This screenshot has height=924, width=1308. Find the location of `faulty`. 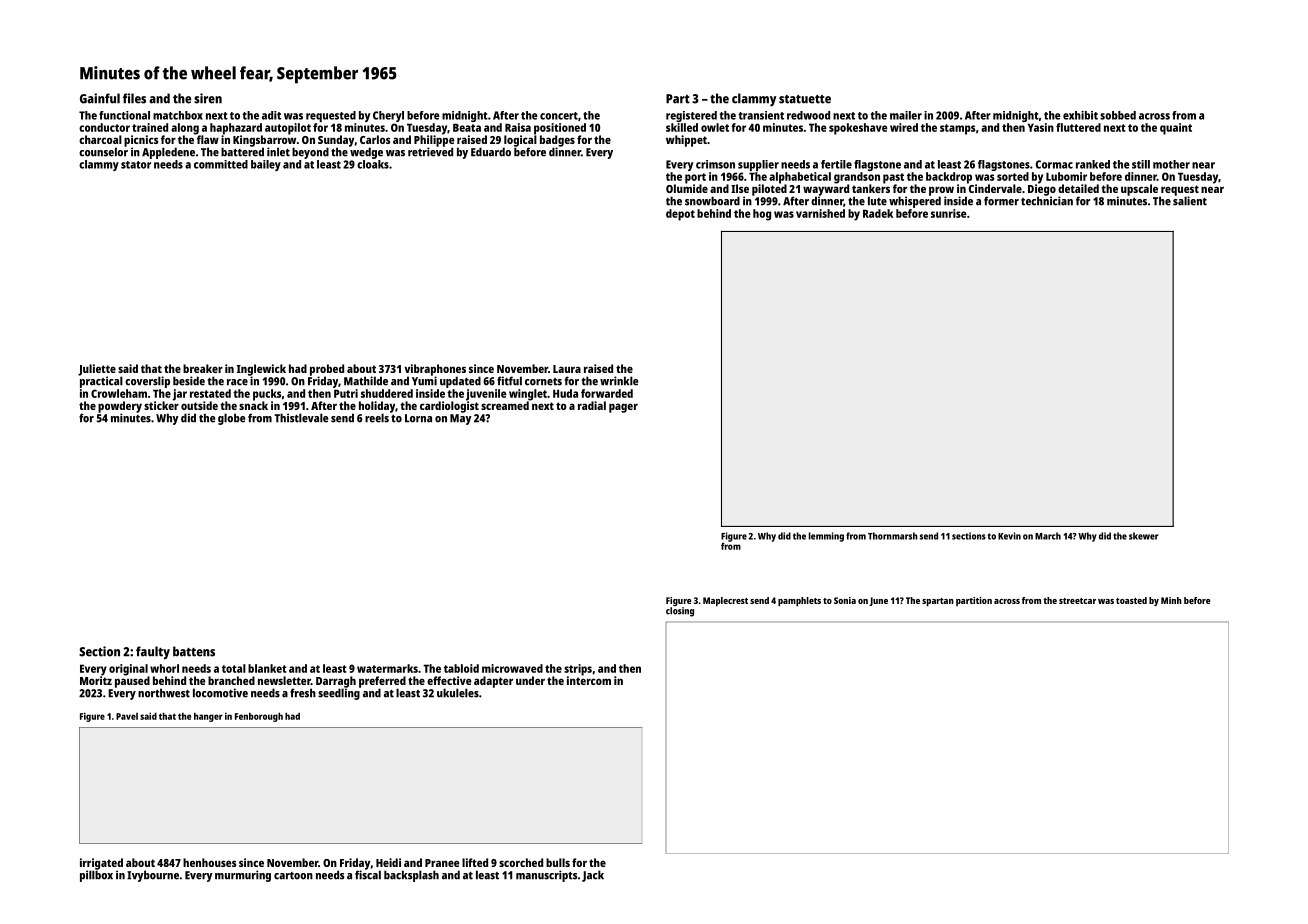

faulty is located at coordinates (153, 653).
